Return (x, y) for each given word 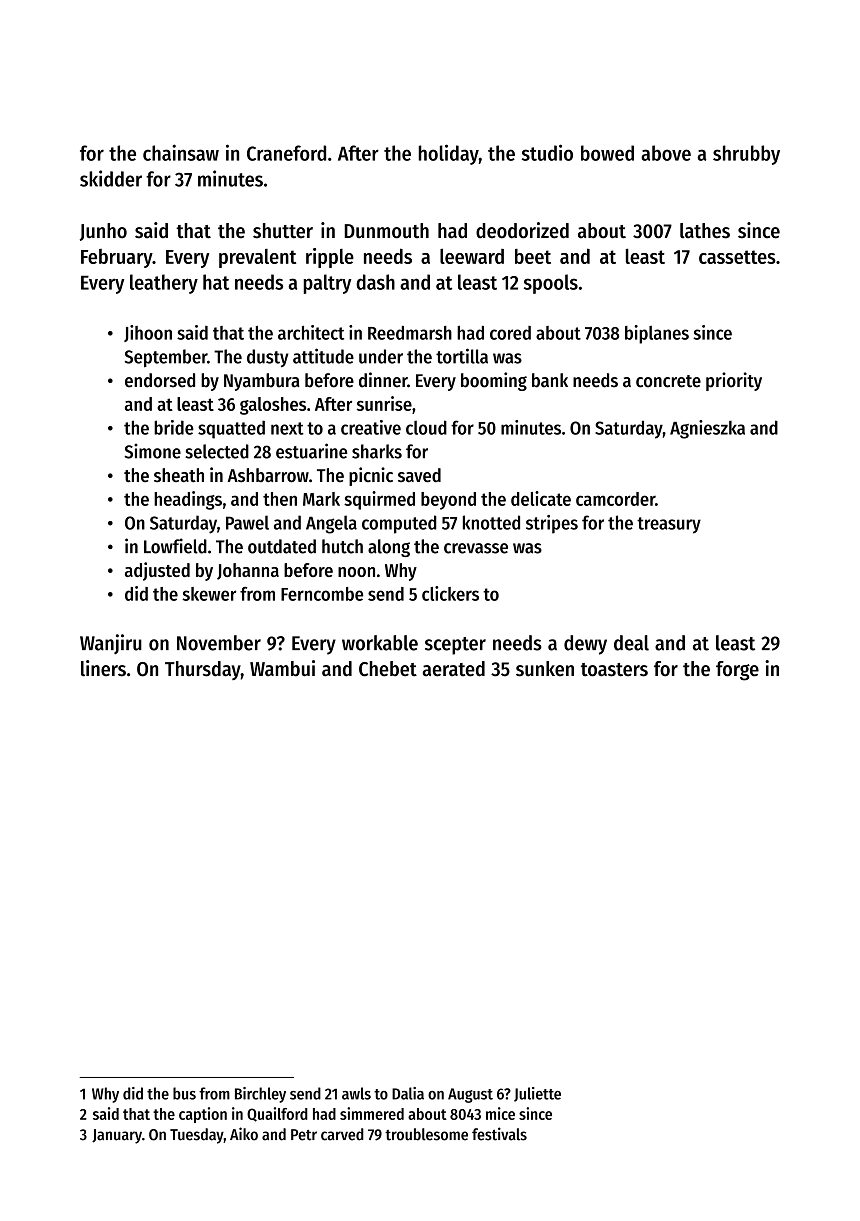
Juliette (537, 1094)
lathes (705, 231)
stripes (552, 524)
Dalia (408, 1093)
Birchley (260, 1095)
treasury (669, 525)
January (117, 1136)
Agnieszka (707, 429)
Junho (103, 232)
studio (547, 152)
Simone (152, 451)
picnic (371, 476)
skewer (209, 594)
